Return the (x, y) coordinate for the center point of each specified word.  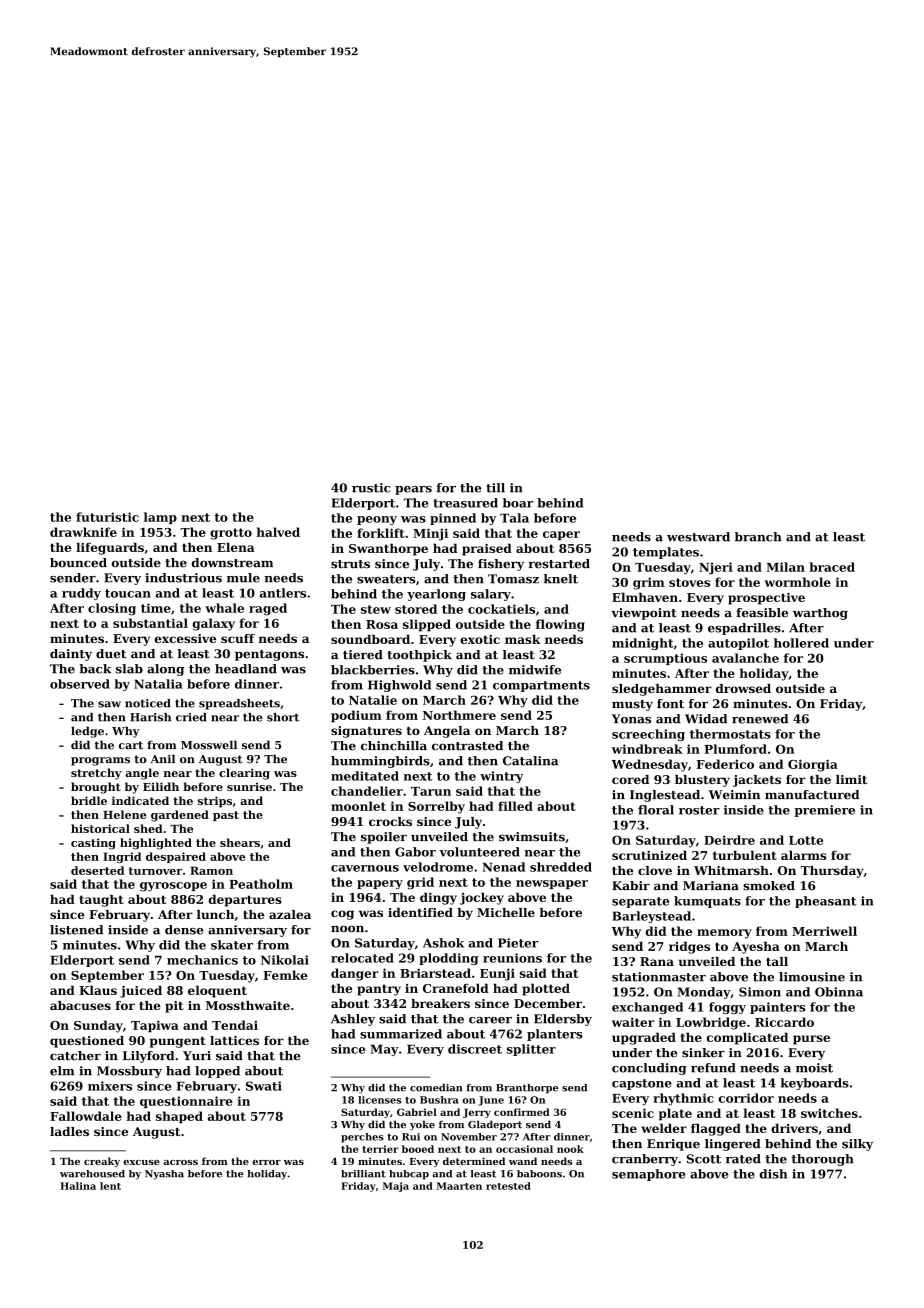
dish (773, 1174)
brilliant (363, 1174)
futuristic (107, 517)
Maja (396, 1187)
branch (758, 537)
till (495, 488)
